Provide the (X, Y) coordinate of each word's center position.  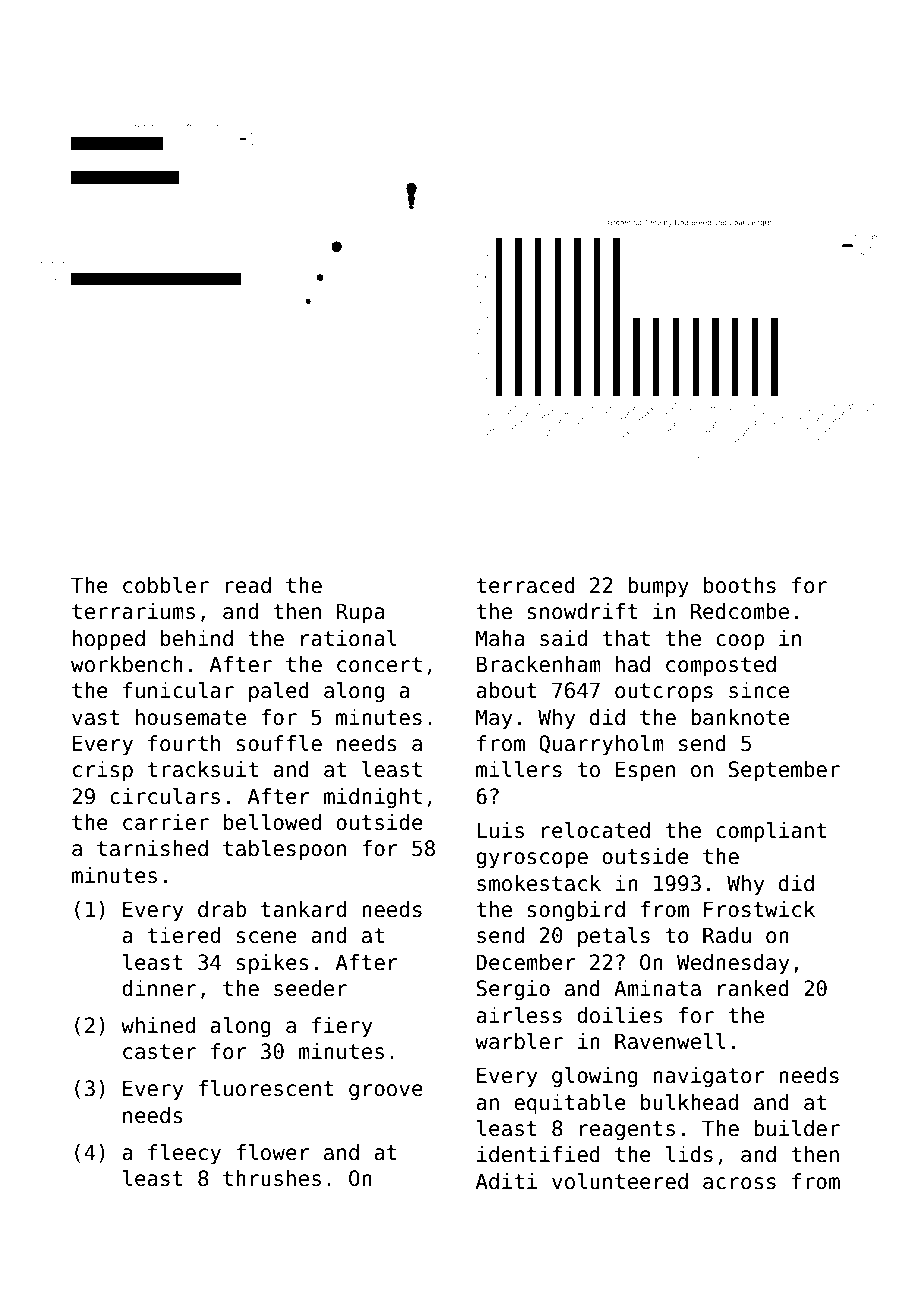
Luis (500, 830)
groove (386, 1092)
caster (159, 1052)
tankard (303, 909)
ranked (753, 988)
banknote (740, 717)
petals (614, 937)
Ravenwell (670, 1041)
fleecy (184, 1154)
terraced (525, 585)
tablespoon (284, 850)
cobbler (166, 585)
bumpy (658, 587)
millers (519, 769)
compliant (771, 832)
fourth (184, 743)
